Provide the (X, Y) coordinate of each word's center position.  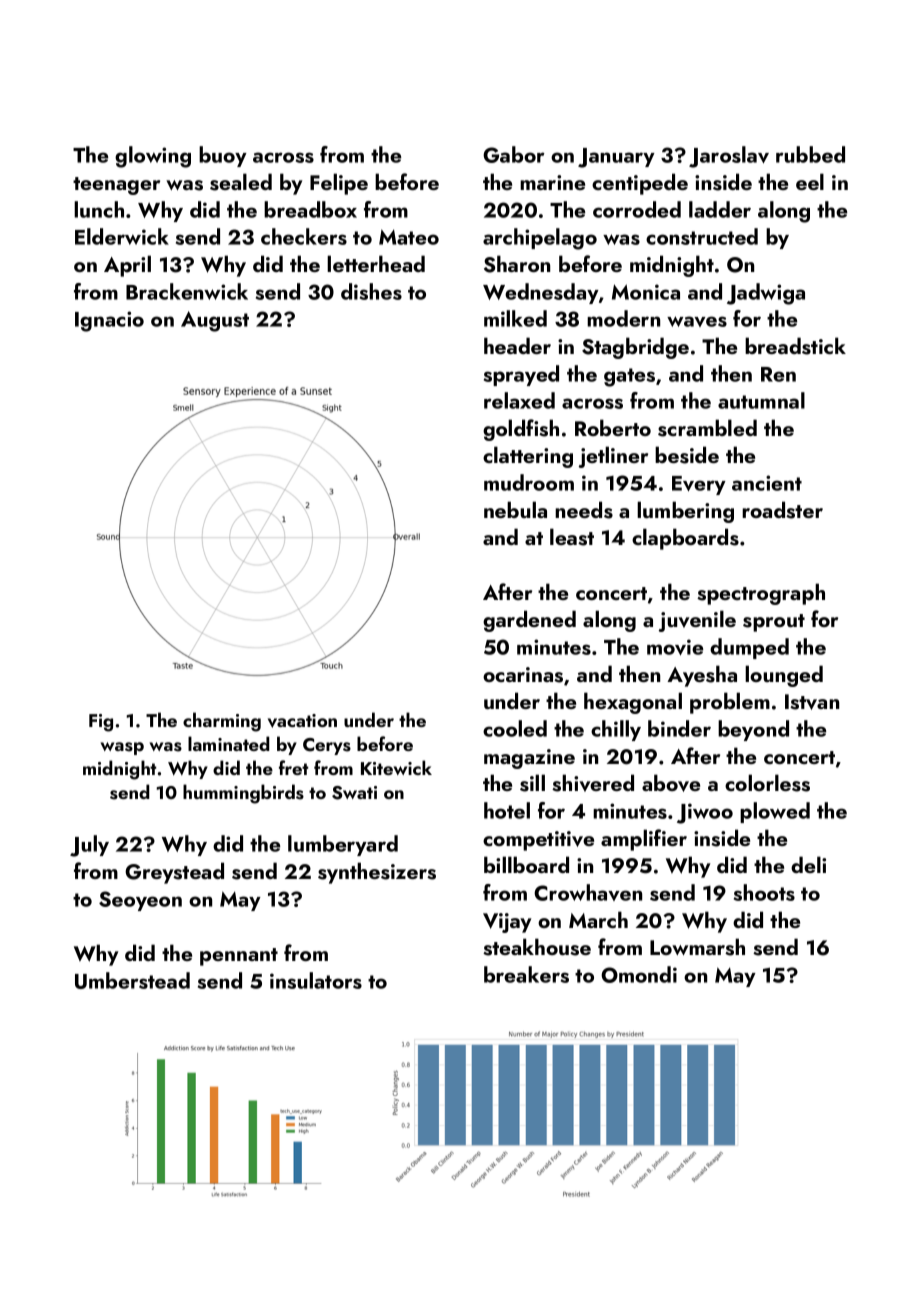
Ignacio (109, 321)
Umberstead (132, 980)
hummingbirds (243, 794)
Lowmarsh (697, 947)
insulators (316, 980)
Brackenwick (187, 291)
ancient (767, 483)
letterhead (376, 263)
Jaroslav (729, 157)
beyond (753, 730)
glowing (153, 157)
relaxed (519, 400)
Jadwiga (766, 294)
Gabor (514, 154)
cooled (515, 728)
